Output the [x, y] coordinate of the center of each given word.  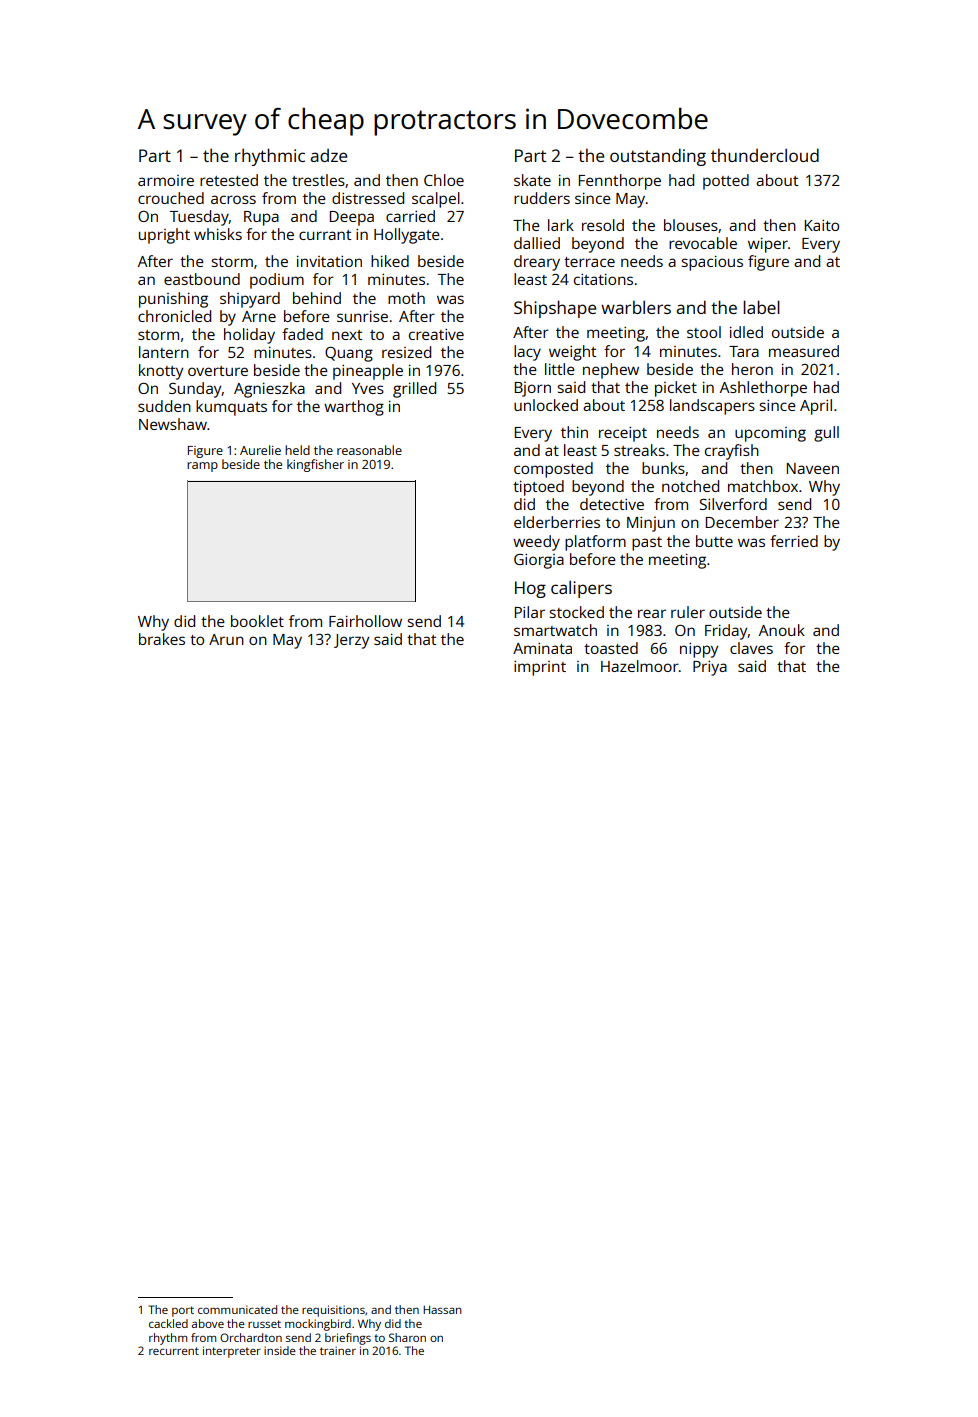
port [183, 1311]
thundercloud [765, 155]
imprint [540, 668]
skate [532, 180]
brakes [162, 639]
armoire [166, 180]
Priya [710, 668]
